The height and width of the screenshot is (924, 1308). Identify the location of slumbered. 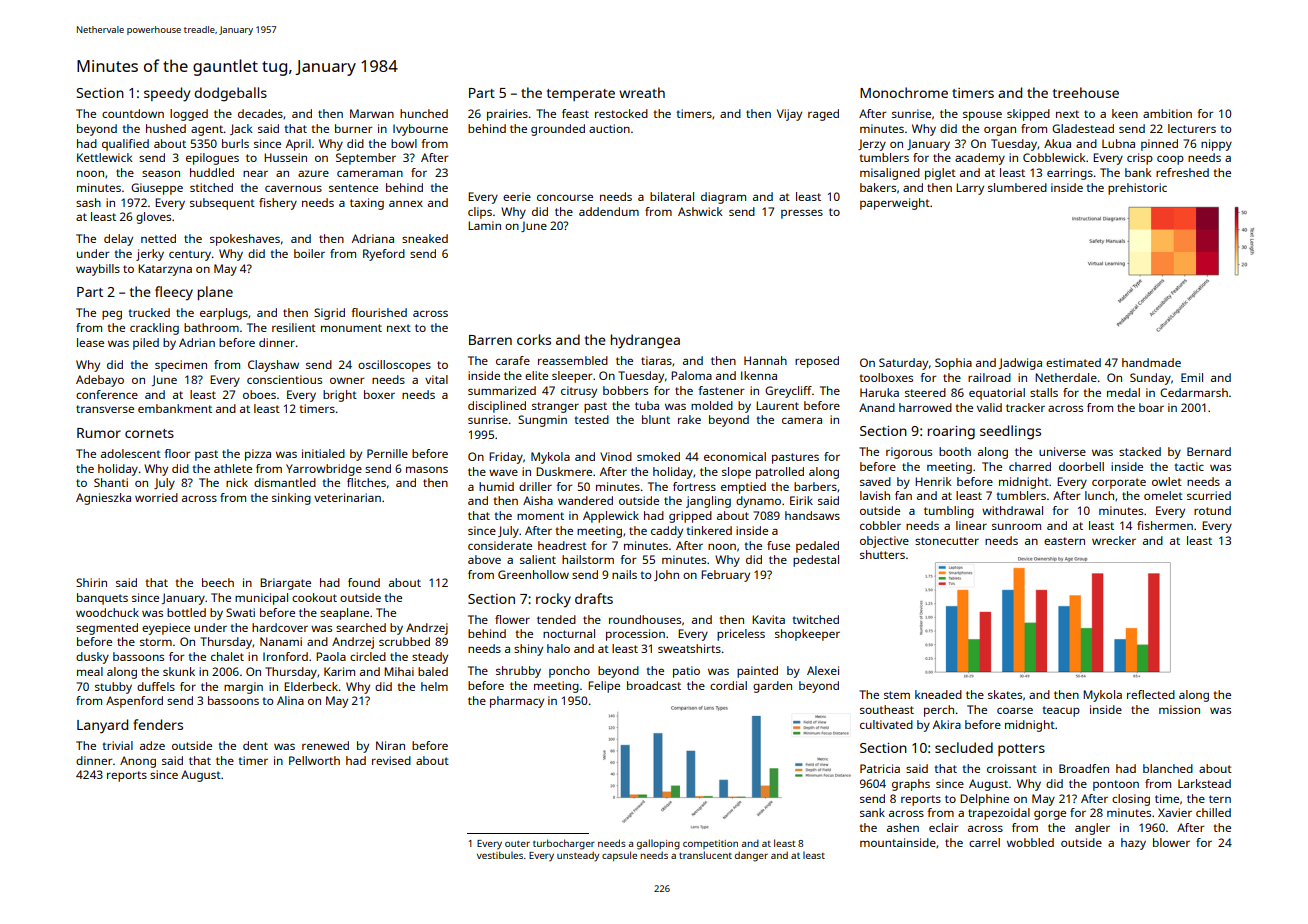
(1017, 187).
